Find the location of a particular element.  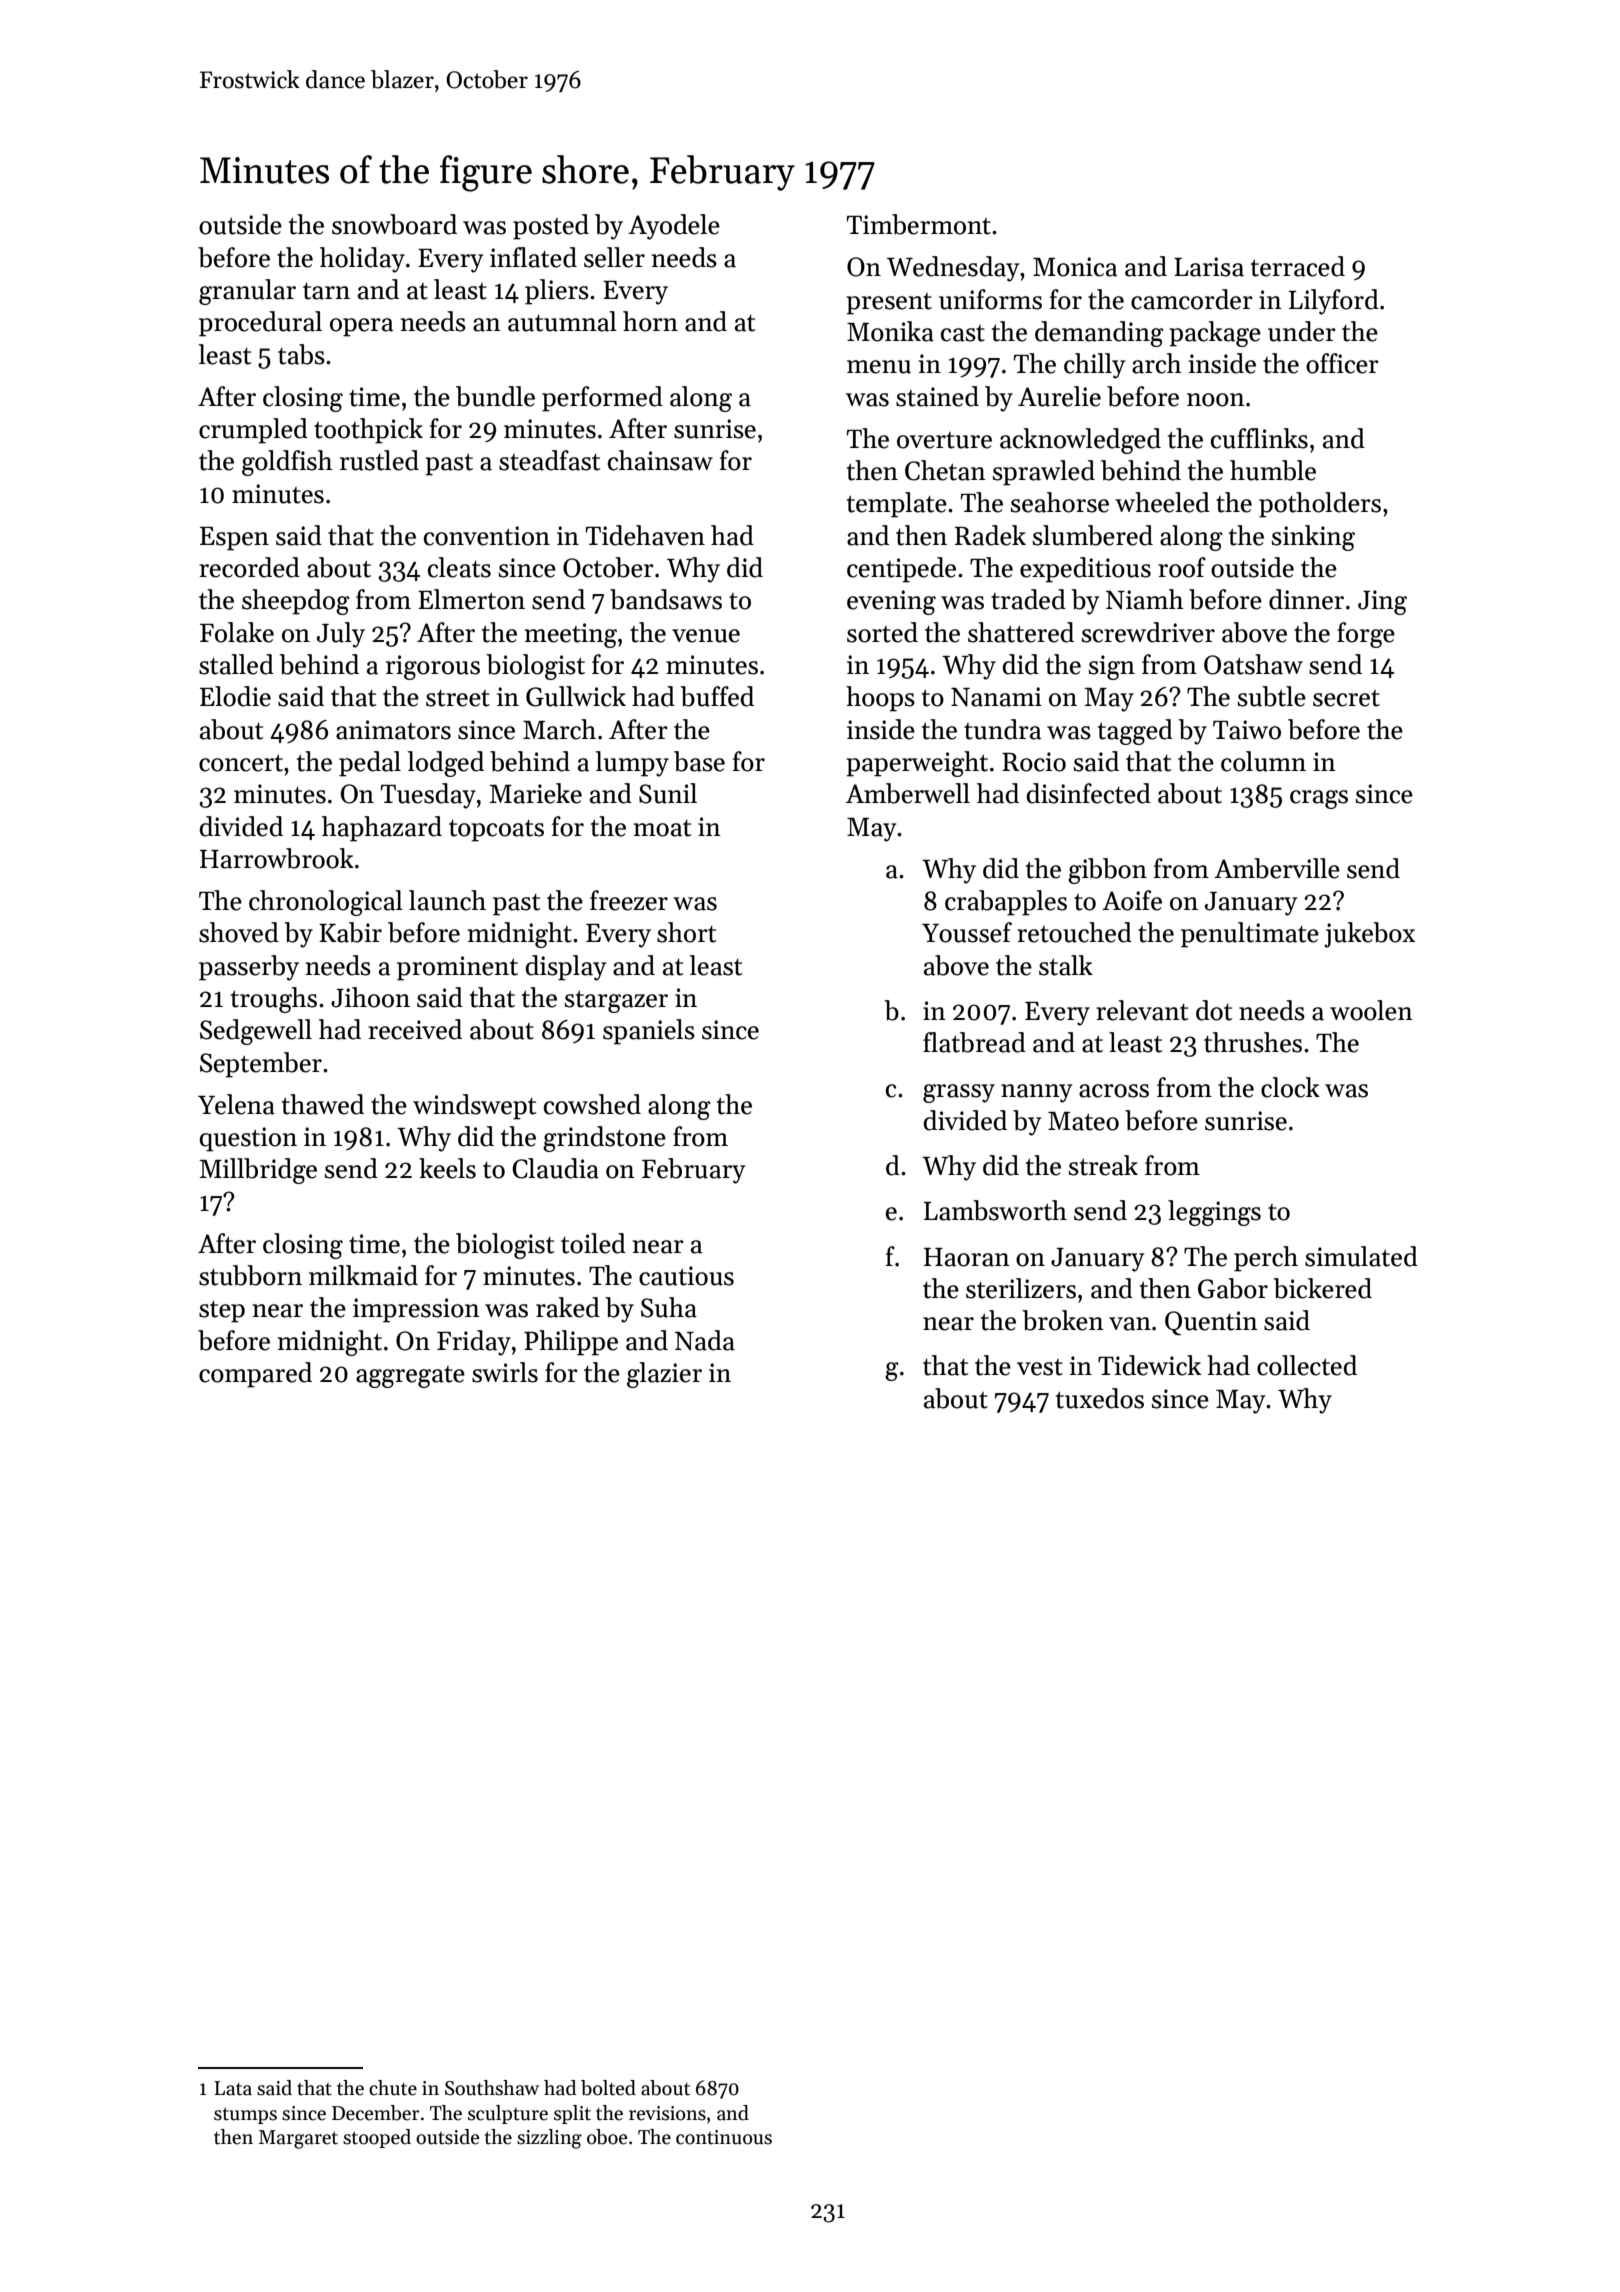

crumpled is located at coordinates (253, 431).
